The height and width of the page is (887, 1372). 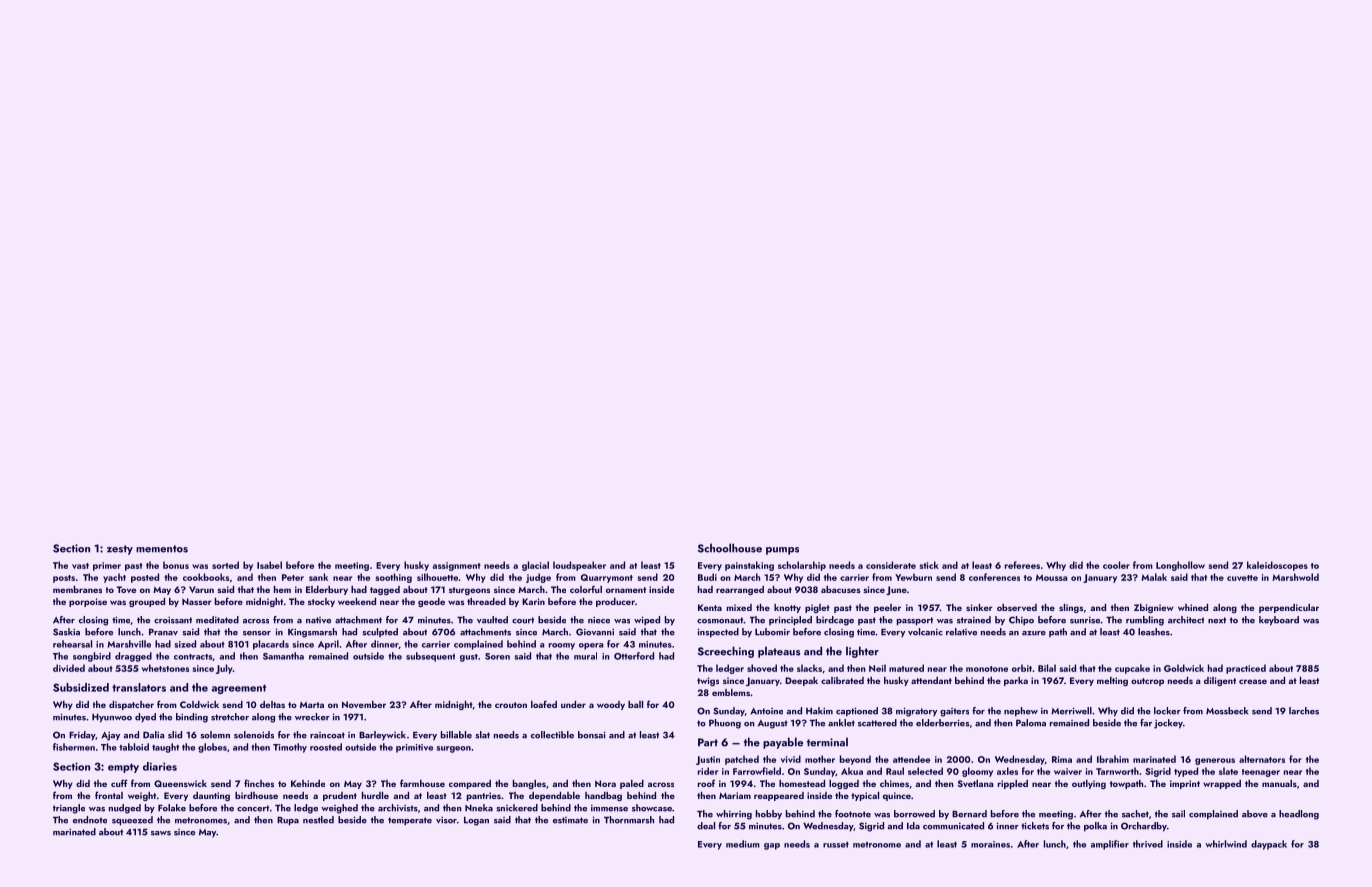 I want to click on wrecker, so click(x=312, y=717).
